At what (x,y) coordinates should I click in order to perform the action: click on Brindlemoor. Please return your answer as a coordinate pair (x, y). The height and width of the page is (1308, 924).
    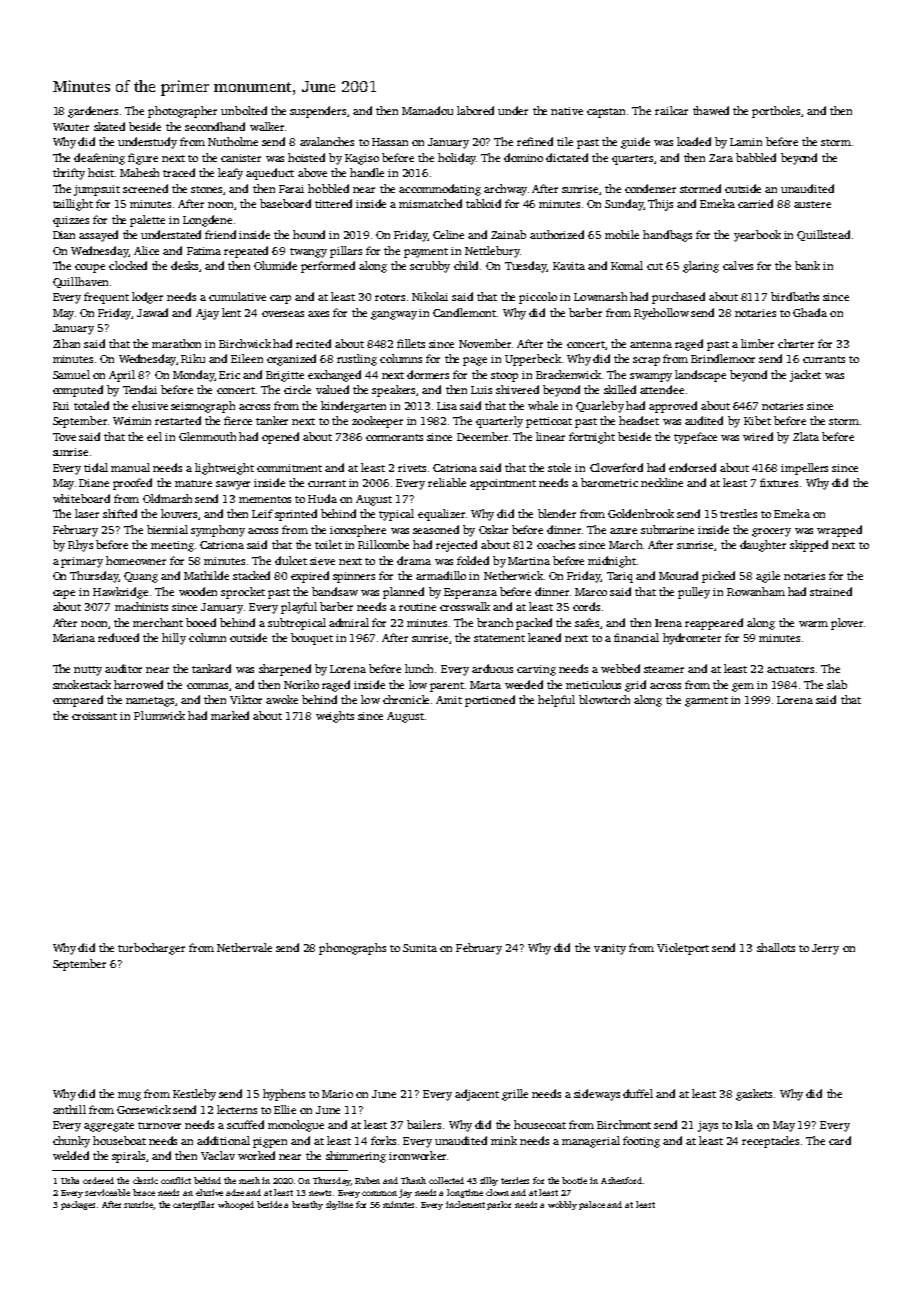
    Looking at the image, I should click on (723, 358).
